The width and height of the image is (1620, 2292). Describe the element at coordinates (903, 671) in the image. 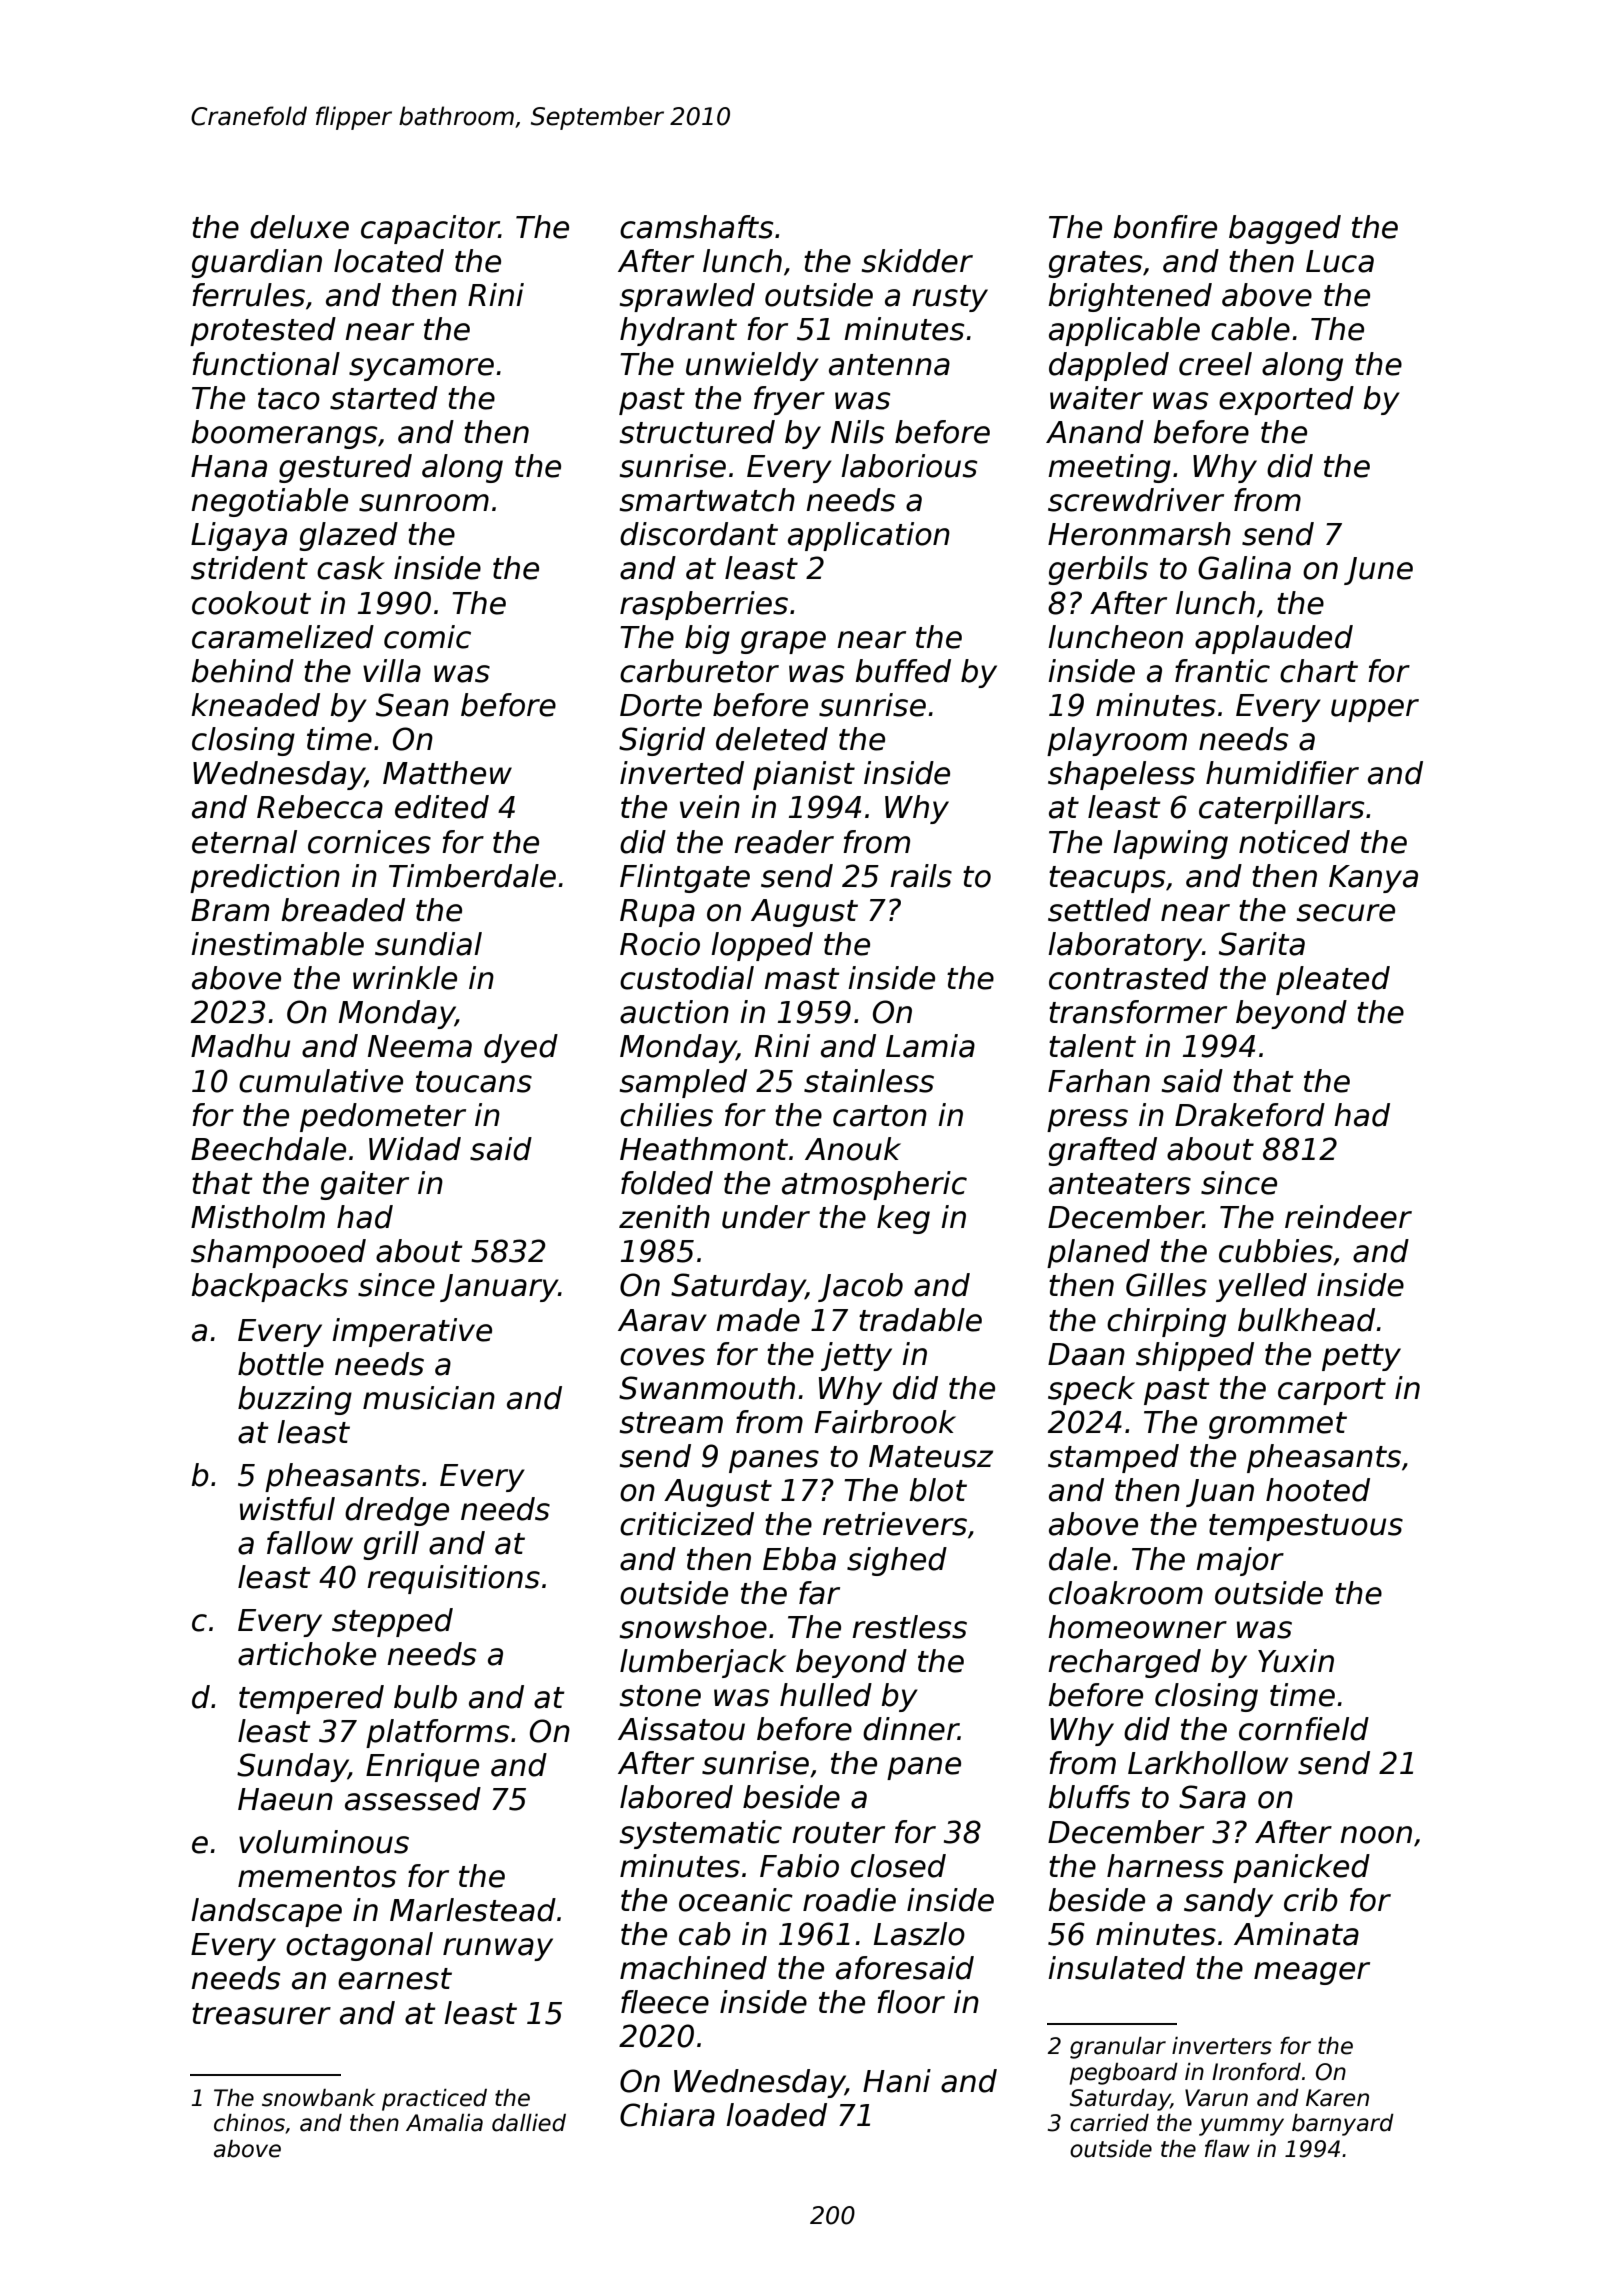

I see `buffed` at that location.
